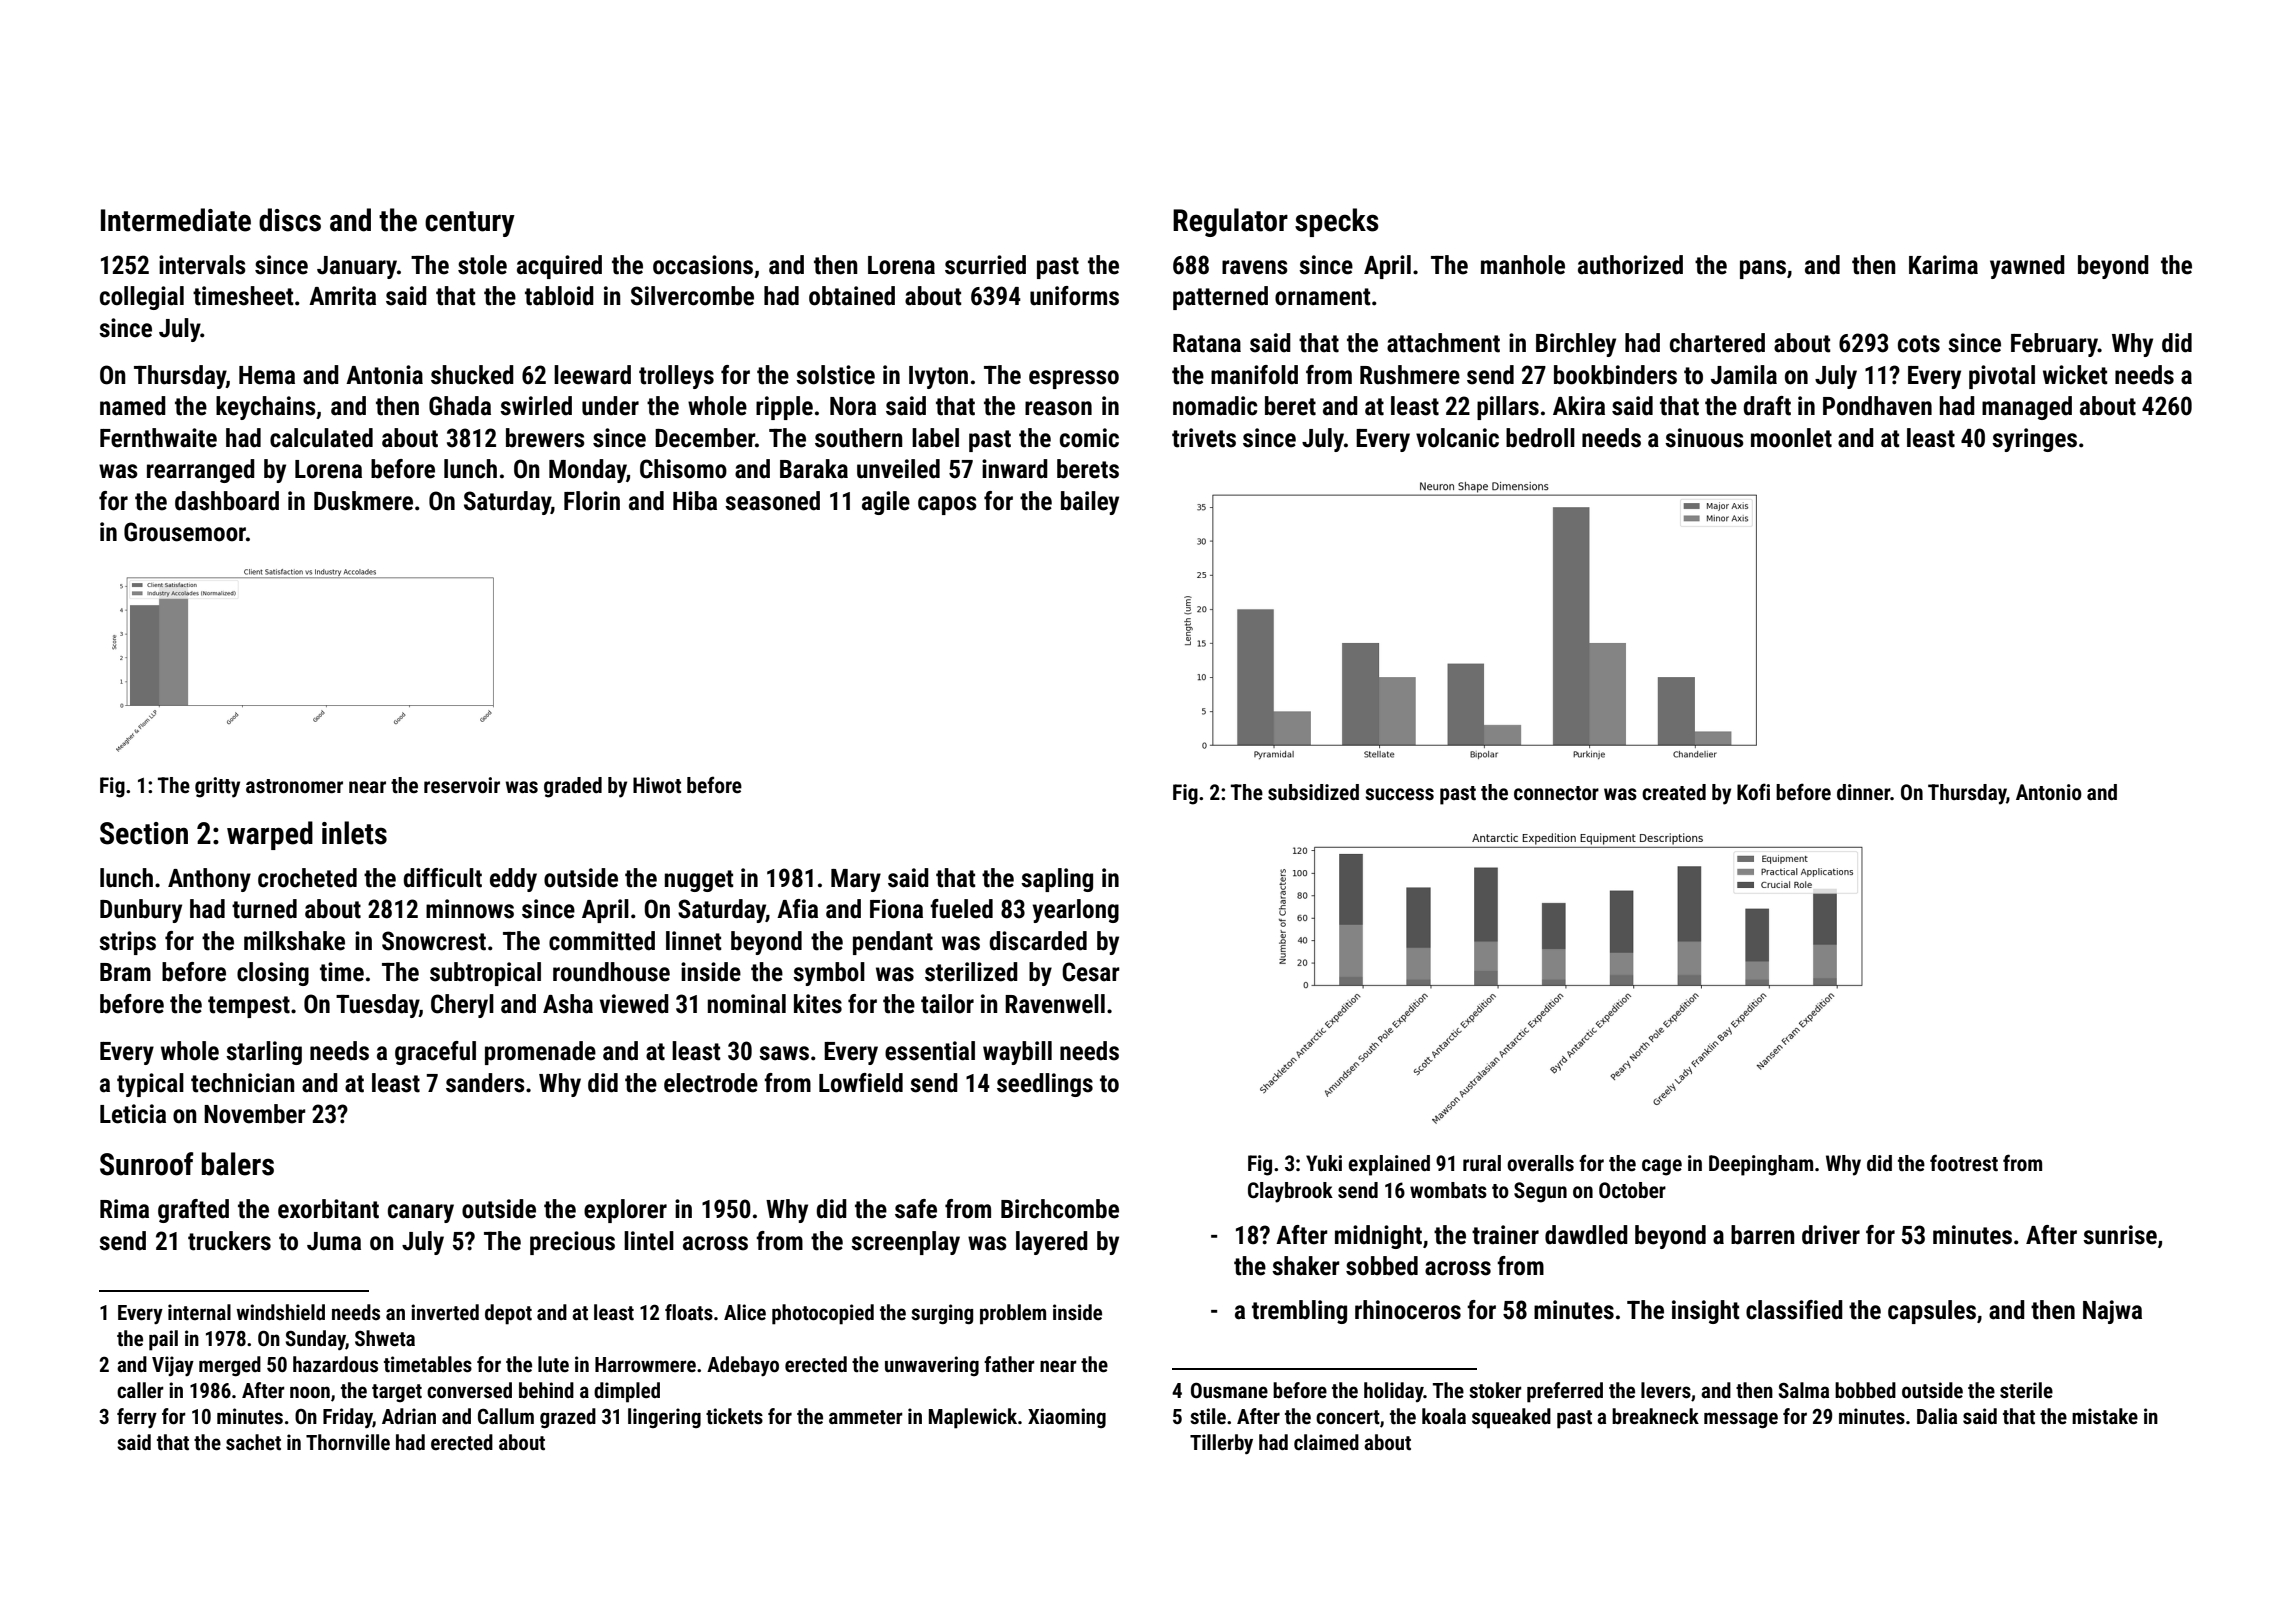 Image resolution: width=2292 pixels, height=1620 pixels. I want to click on difficult, so click(442, 878).
